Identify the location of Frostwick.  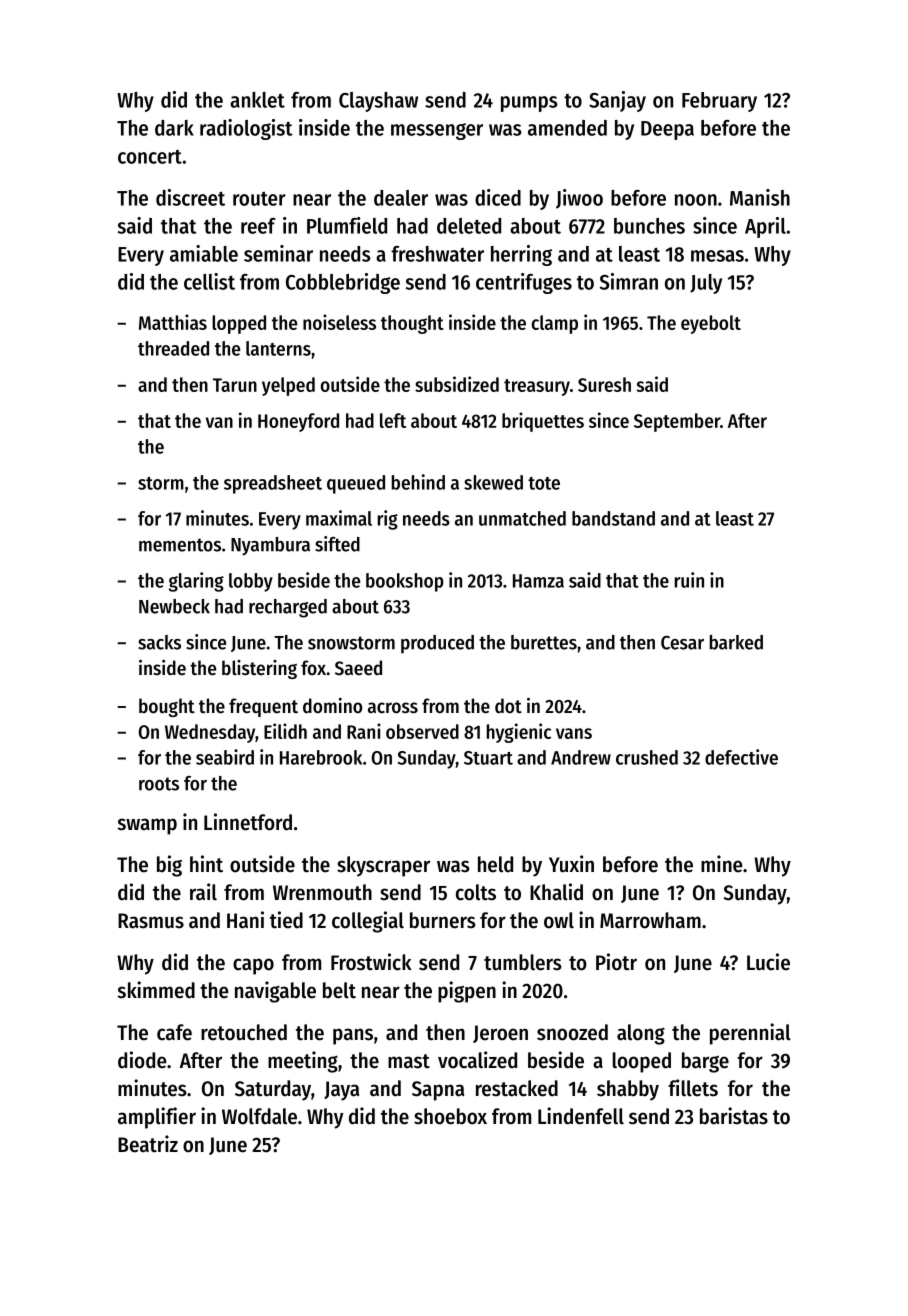
(371, 962).
